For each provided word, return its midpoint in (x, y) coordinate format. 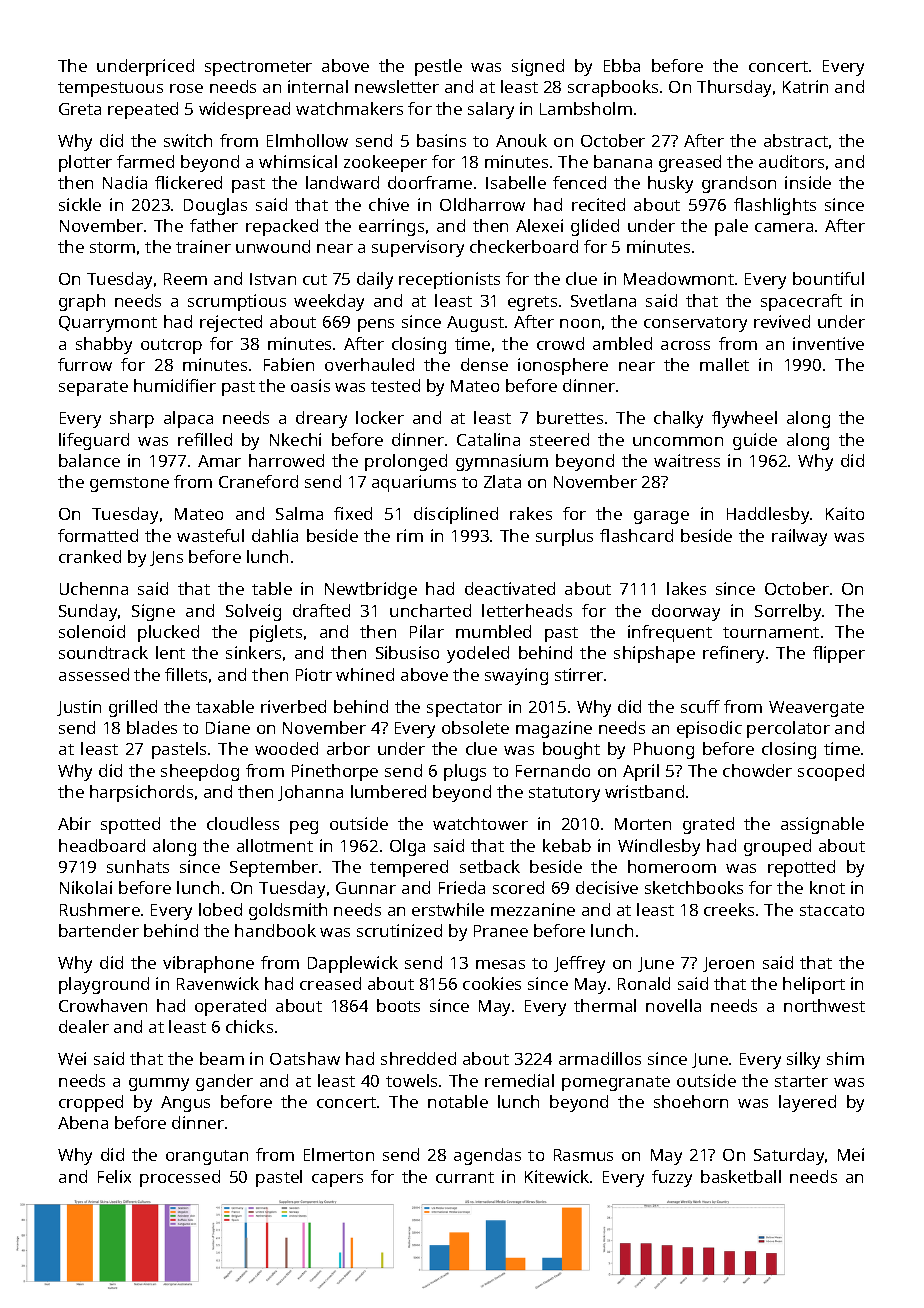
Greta (80, 109)
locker (380, 417)
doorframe (430, 182)
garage (661, 517)
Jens (166, 558)
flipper (839, 654)
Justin (79, 708)
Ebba (622, 65)
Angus (185, 1104)
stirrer (579, 674)
